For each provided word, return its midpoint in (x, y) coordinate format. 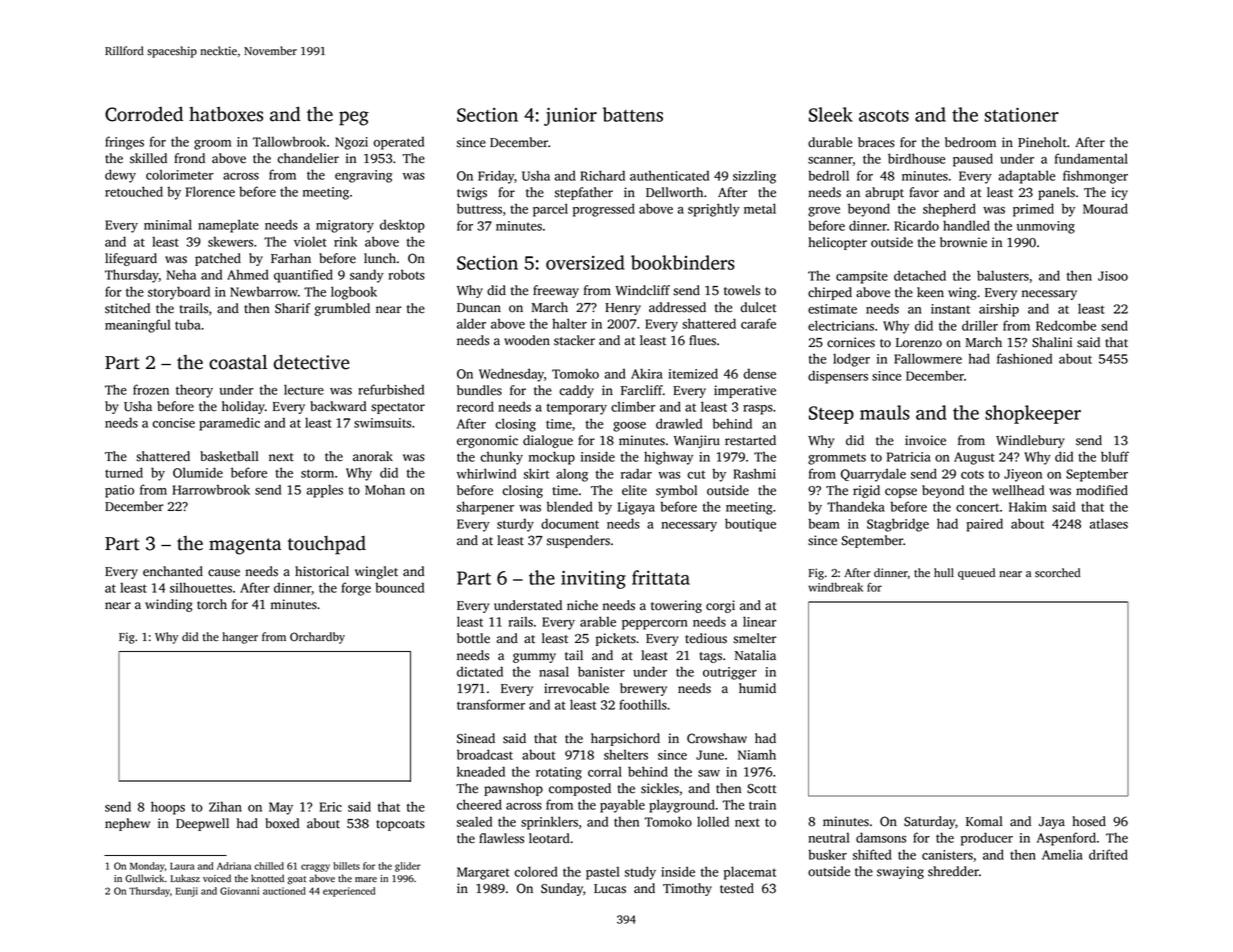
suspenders (578, 541)
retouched (134, 191)
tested (737, 888)
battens (633, 114)
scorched (1057, 573)
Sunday (562, 889)
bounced (399, 588)
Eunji (187, 892)
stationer (1021, 115)
